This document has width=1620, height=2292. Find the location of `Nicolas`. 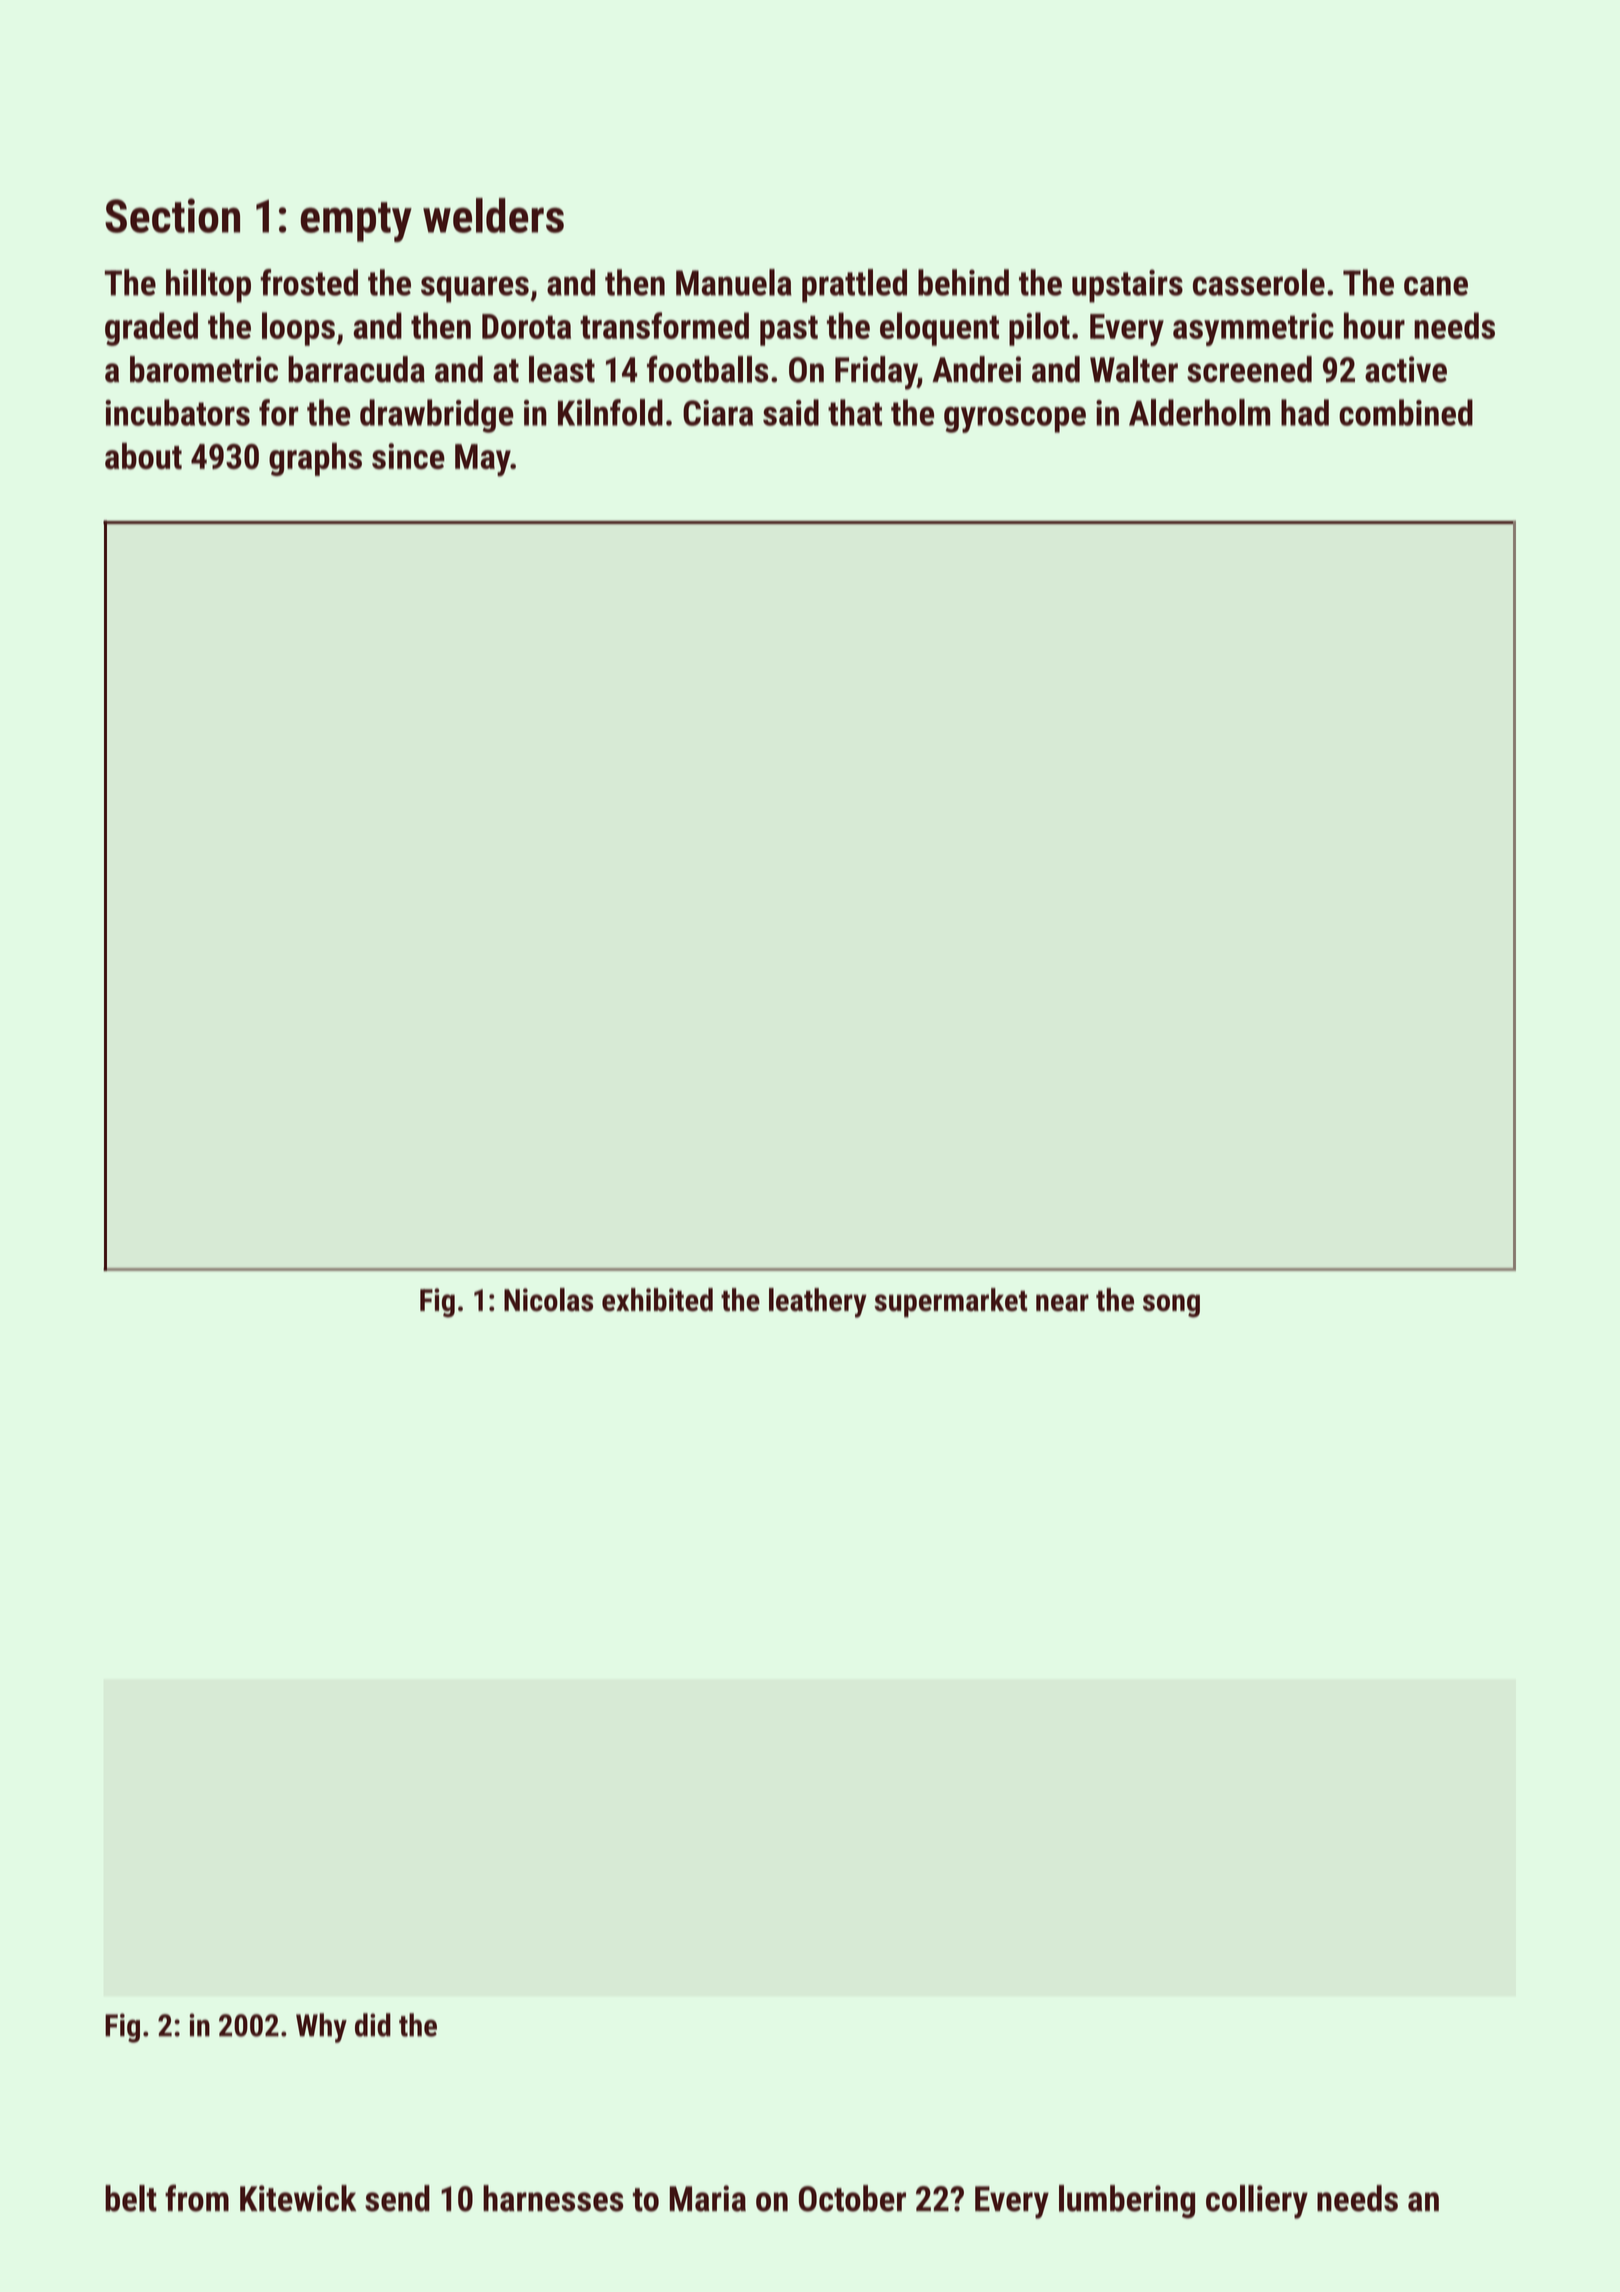

Nicolas is located at coordinates (548, 1300).
